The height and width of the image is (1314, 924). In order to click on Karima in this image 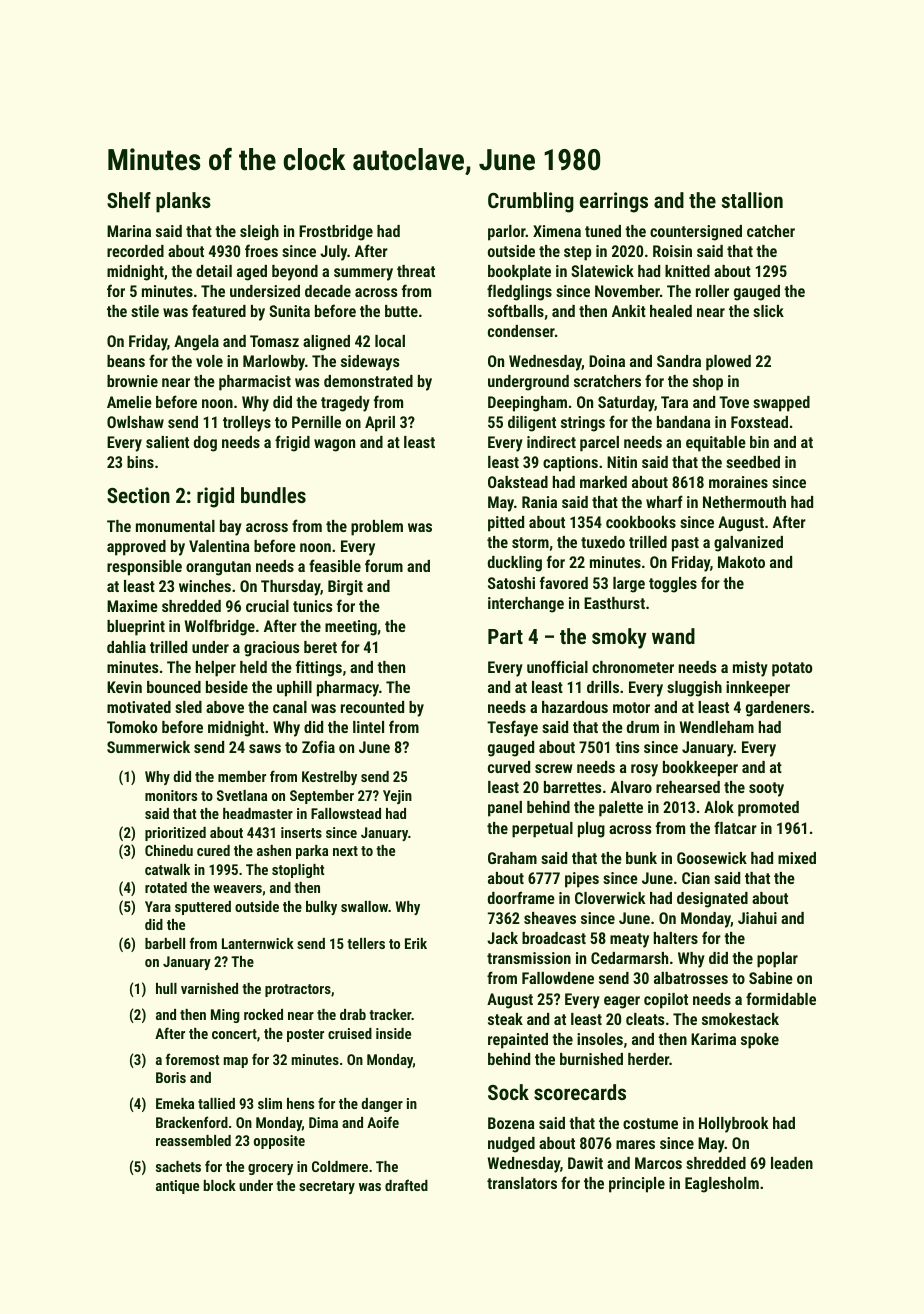, I will do `click(713, 1039)`.
